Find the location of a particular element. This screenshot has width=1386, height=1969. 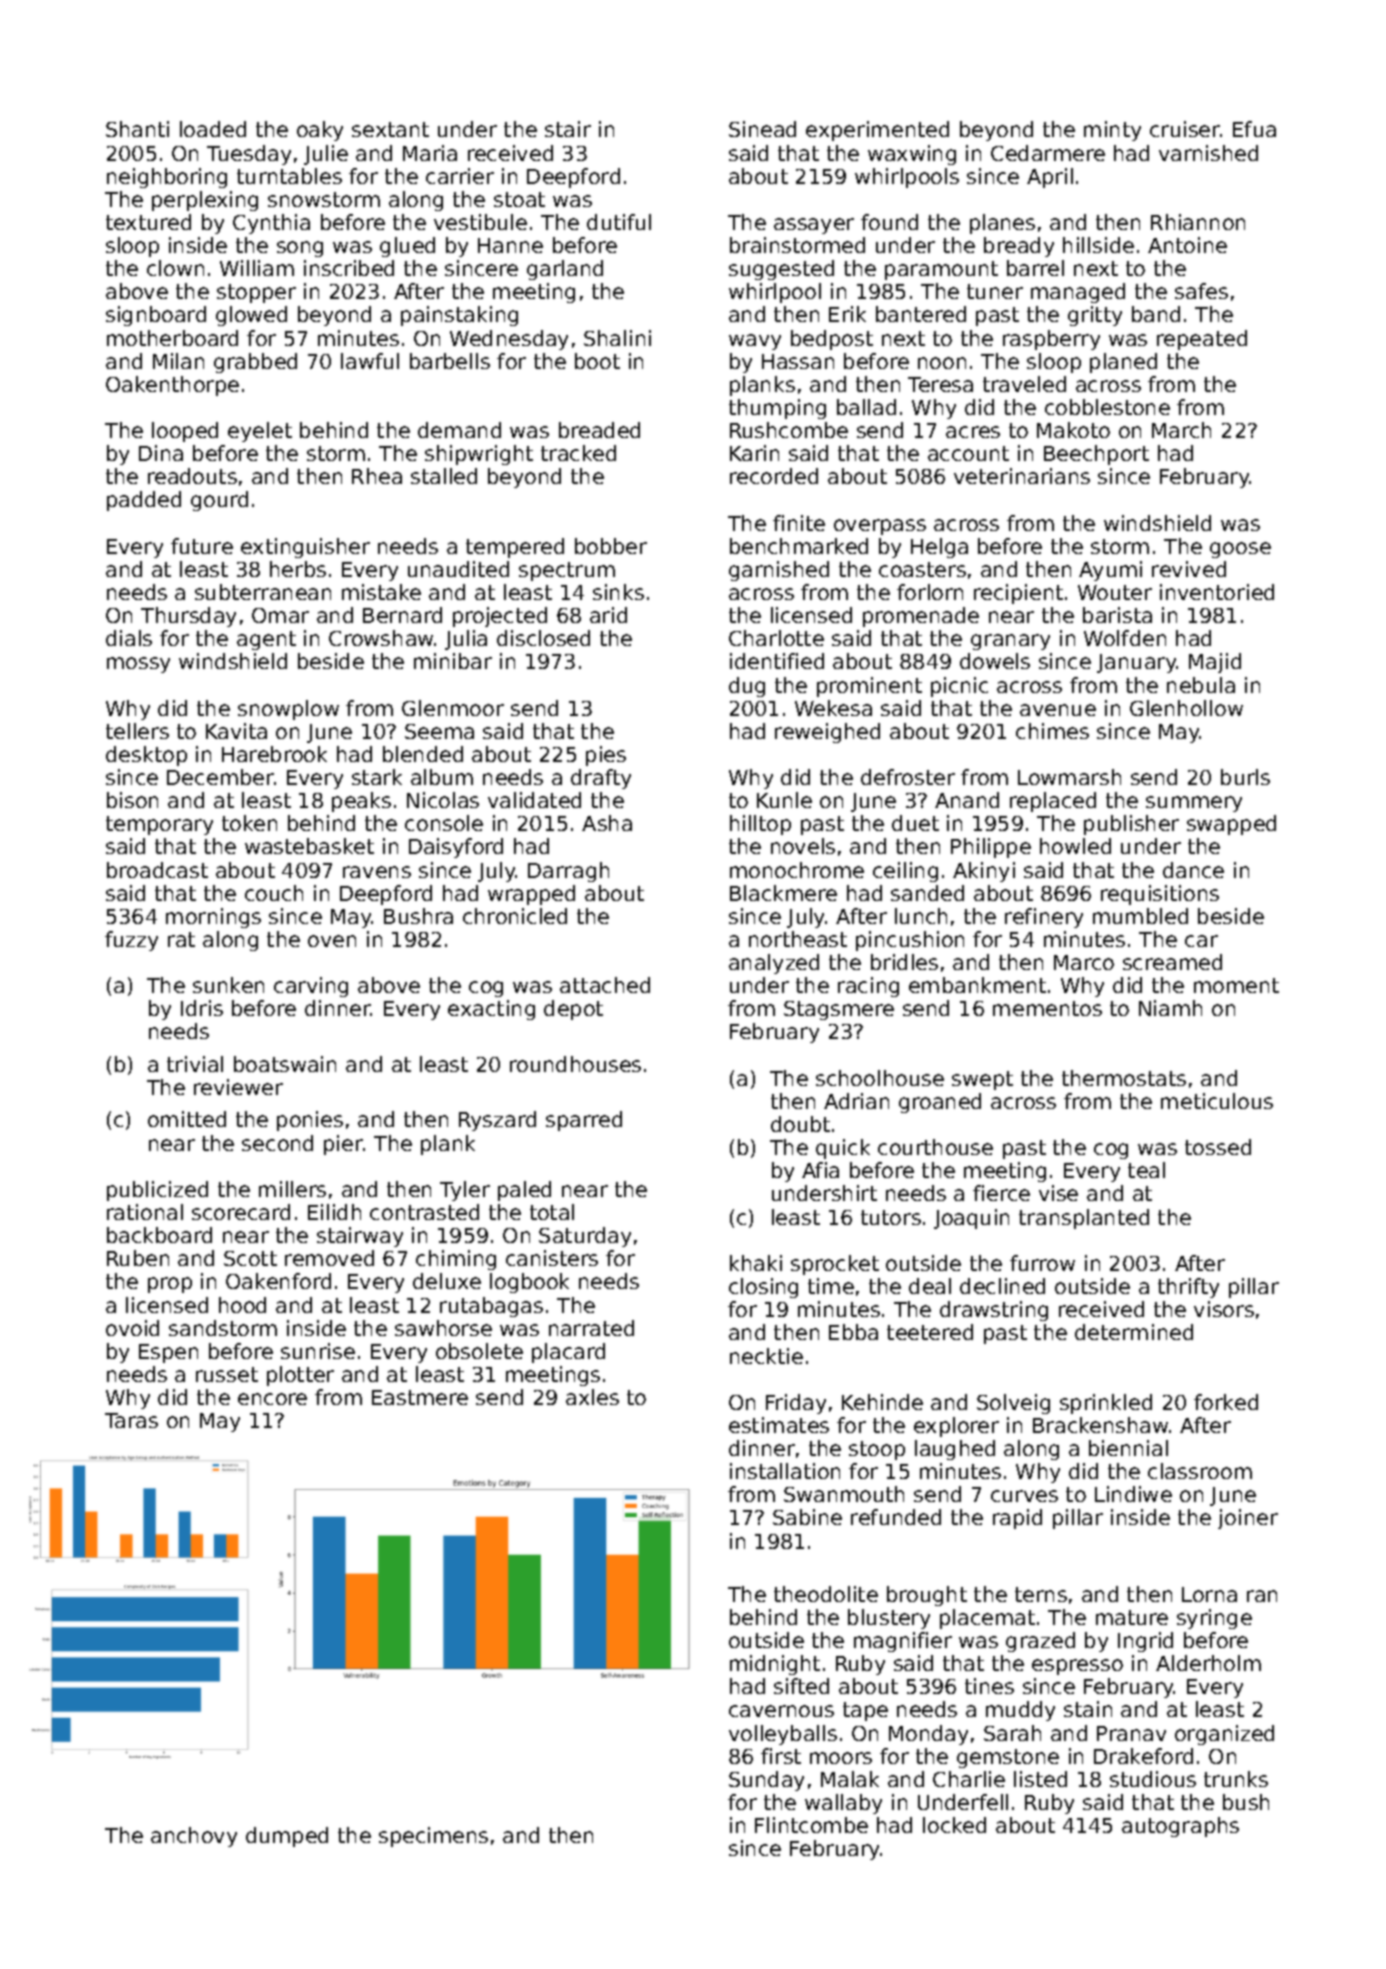

khaki is located at coordinates (756, 1263).
